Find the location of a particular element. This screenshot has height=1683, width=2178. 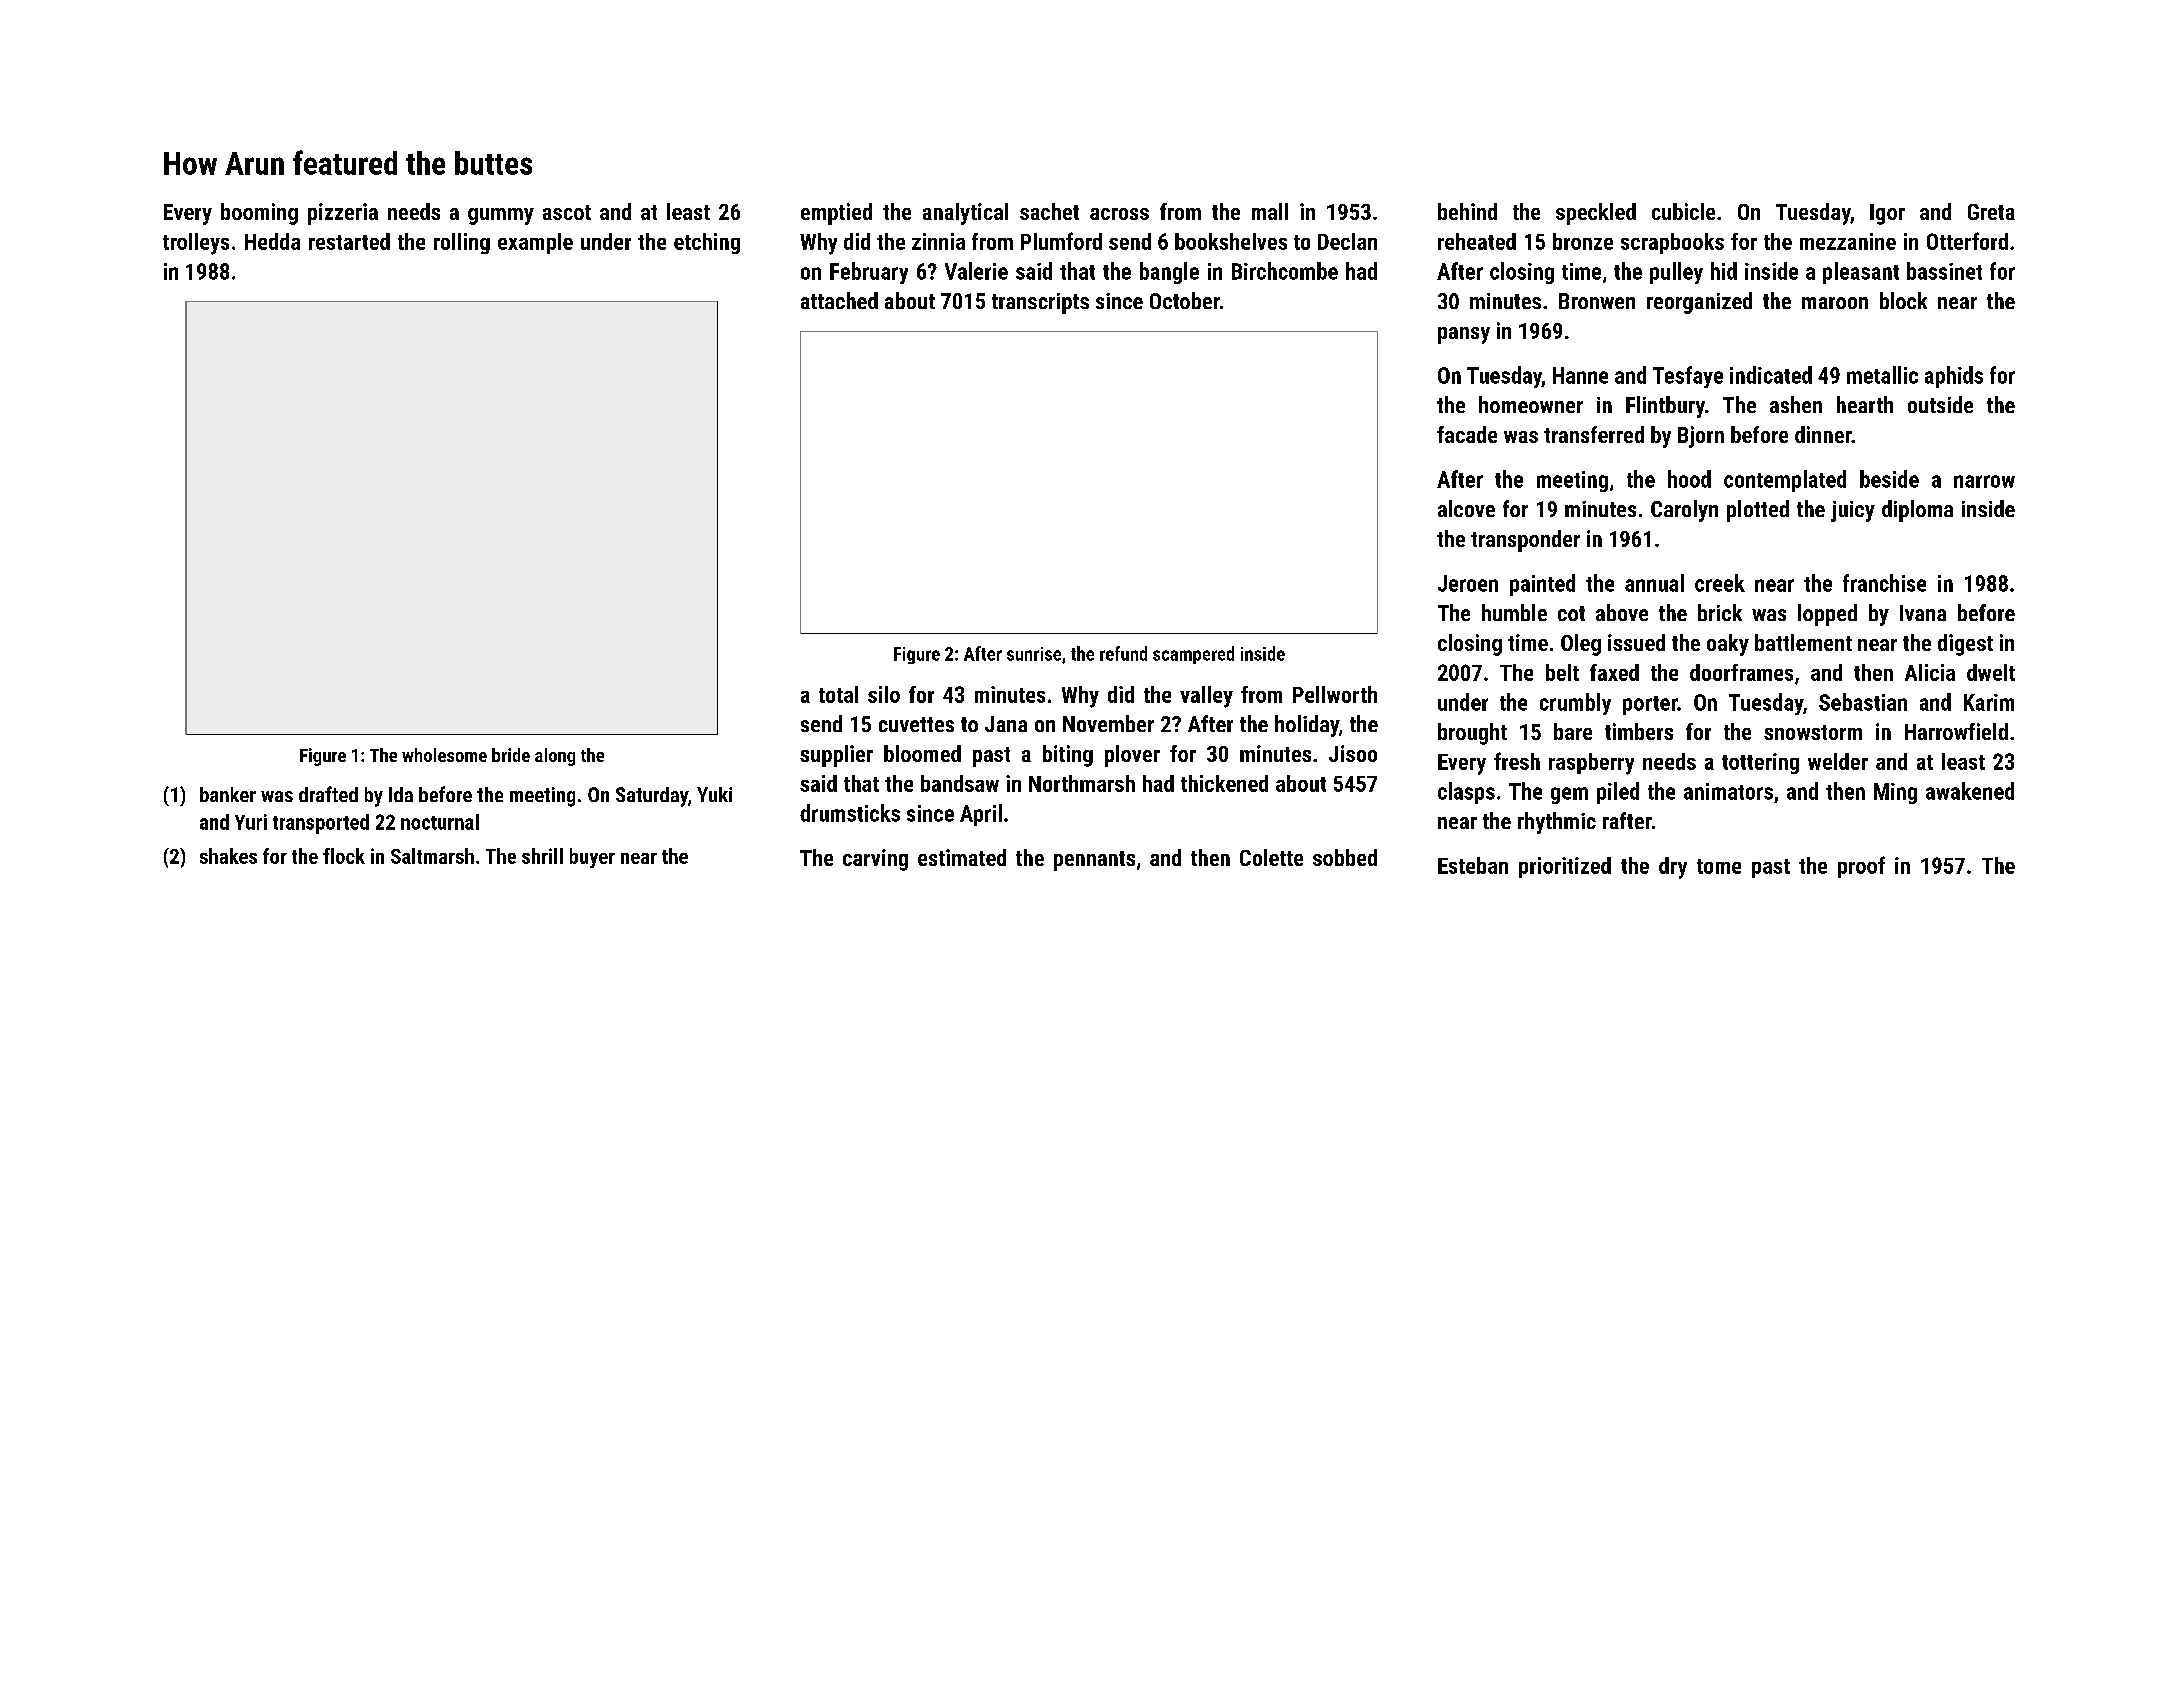

issued is located at coordinates (1636, 642).
